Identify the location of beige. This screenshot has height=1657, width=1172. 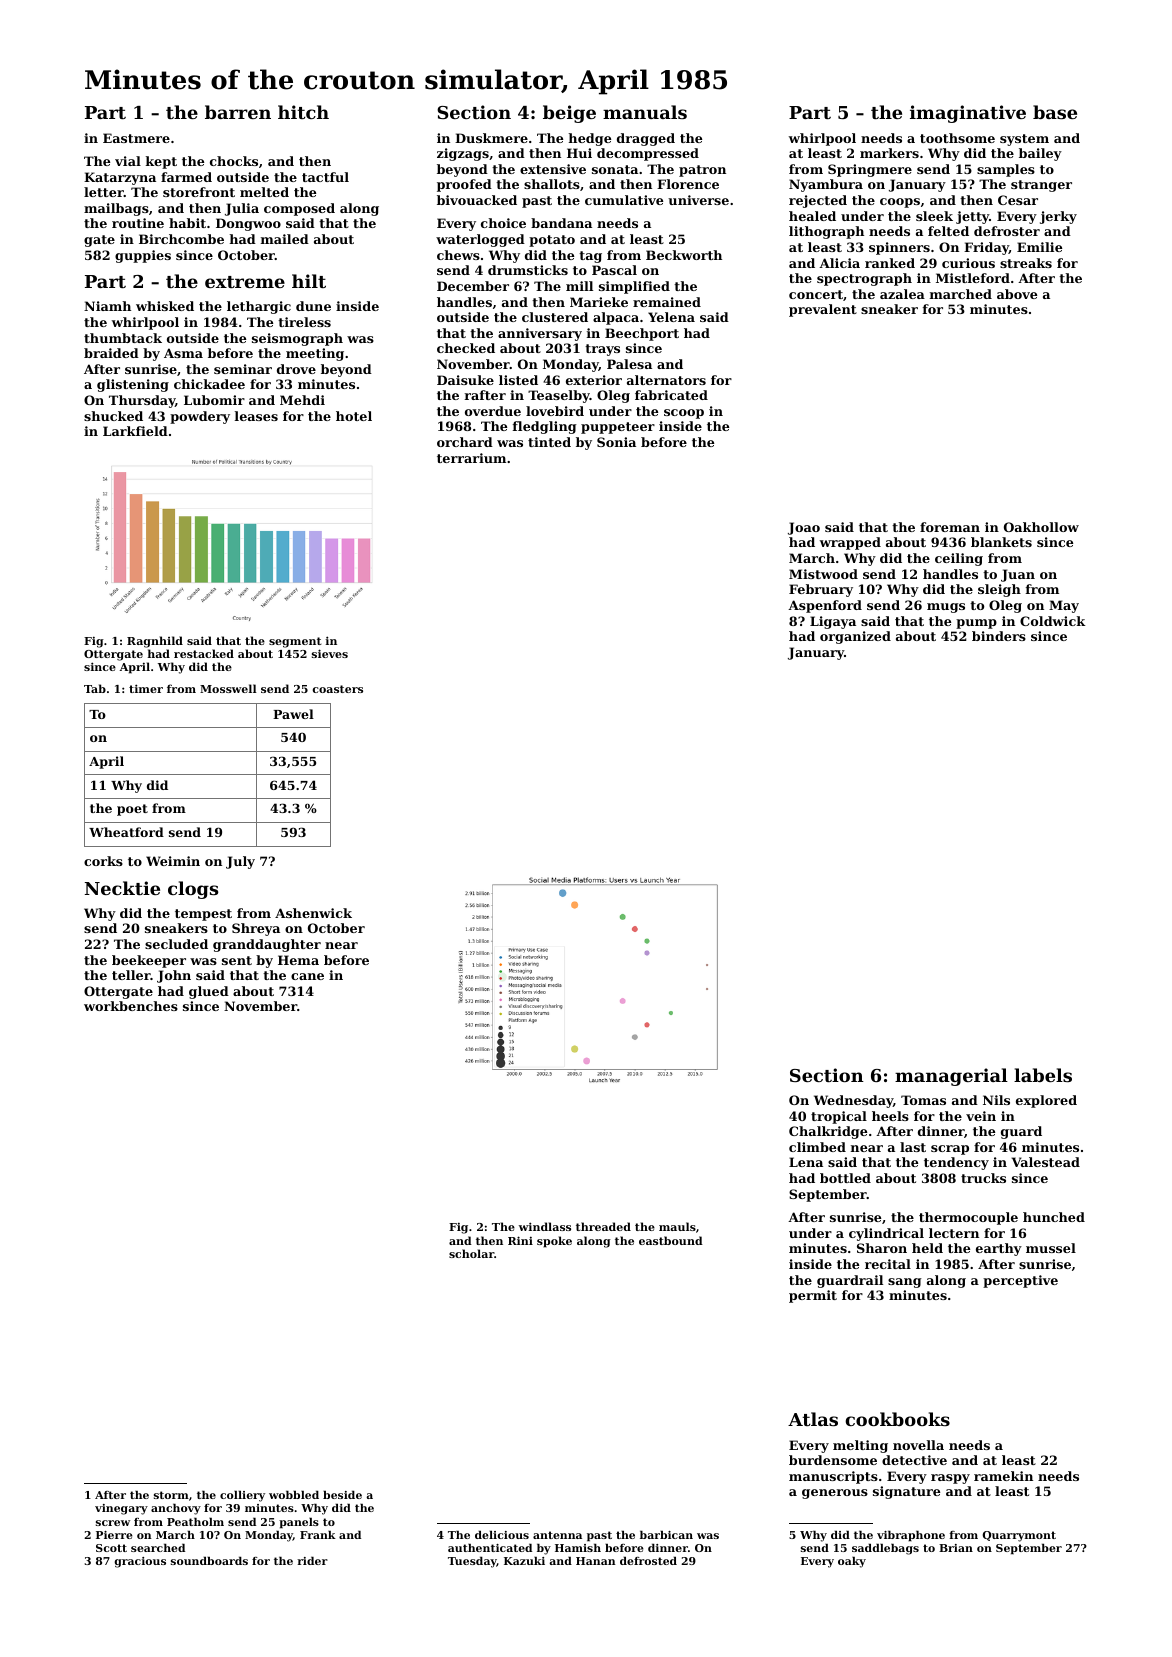
(569, 114).
